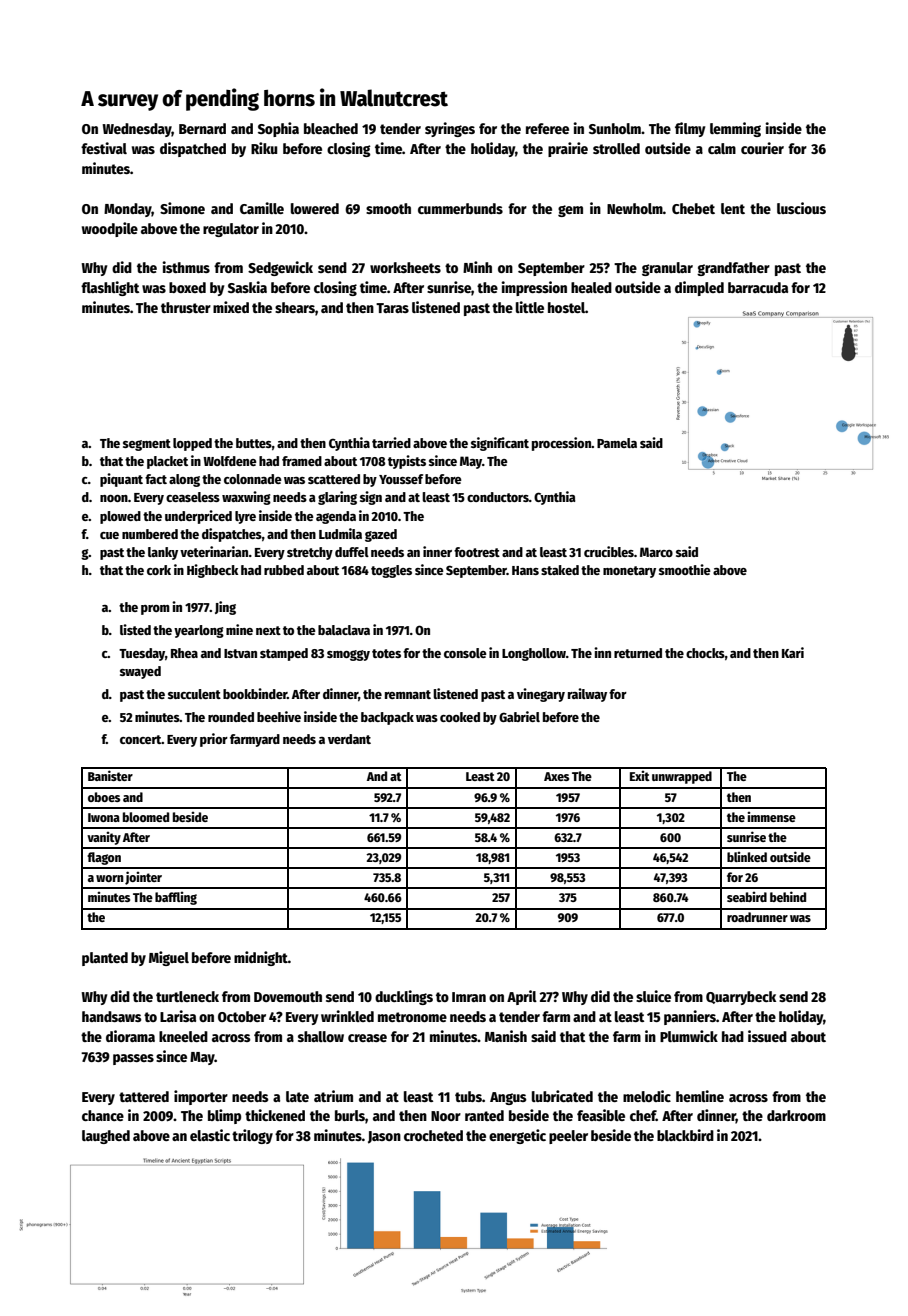  I want to click on Pamela, so click(617, 443).
